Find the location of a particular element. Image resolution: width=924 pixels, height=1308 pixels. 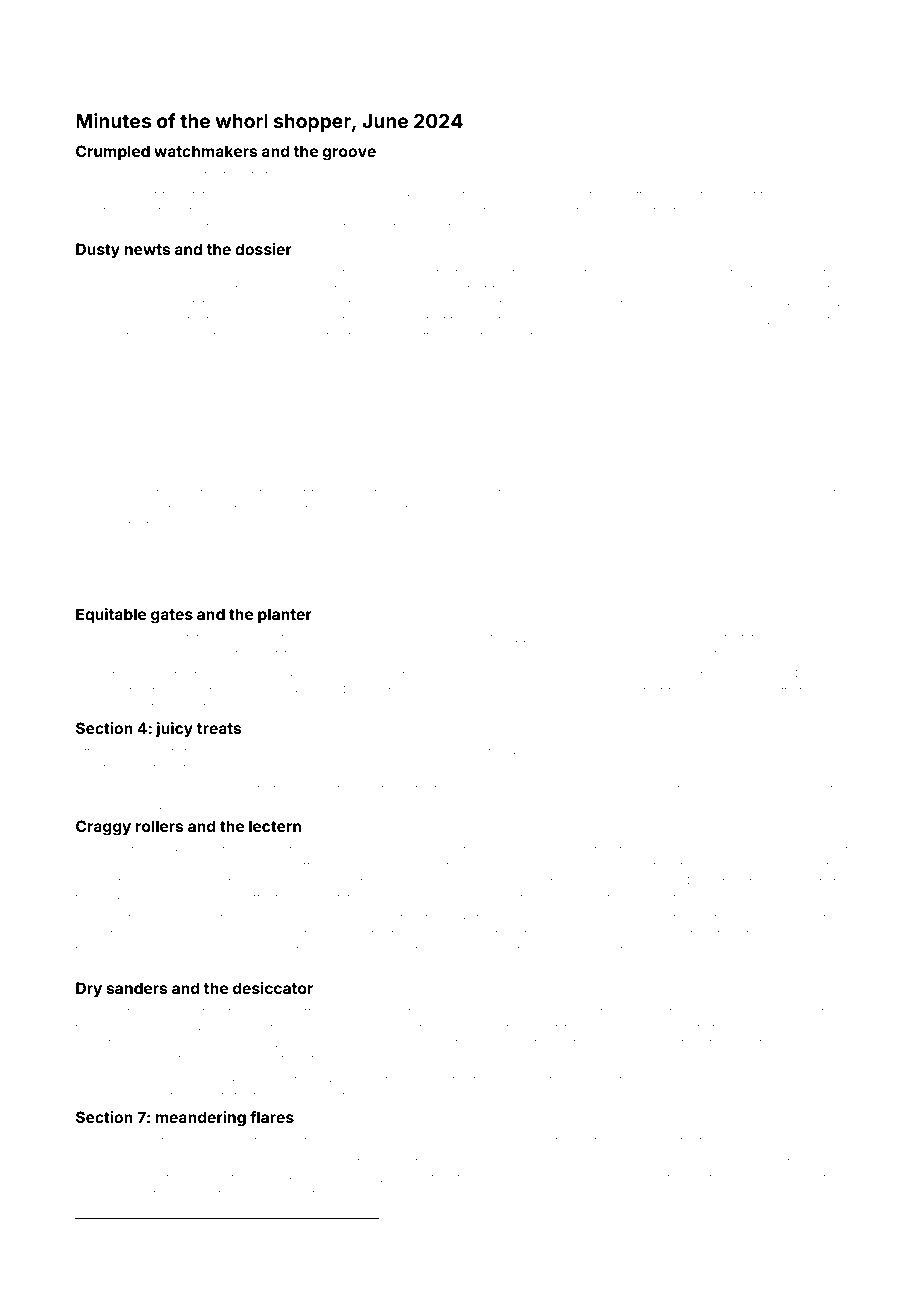

whisked is located at coordinates (404, 194).
